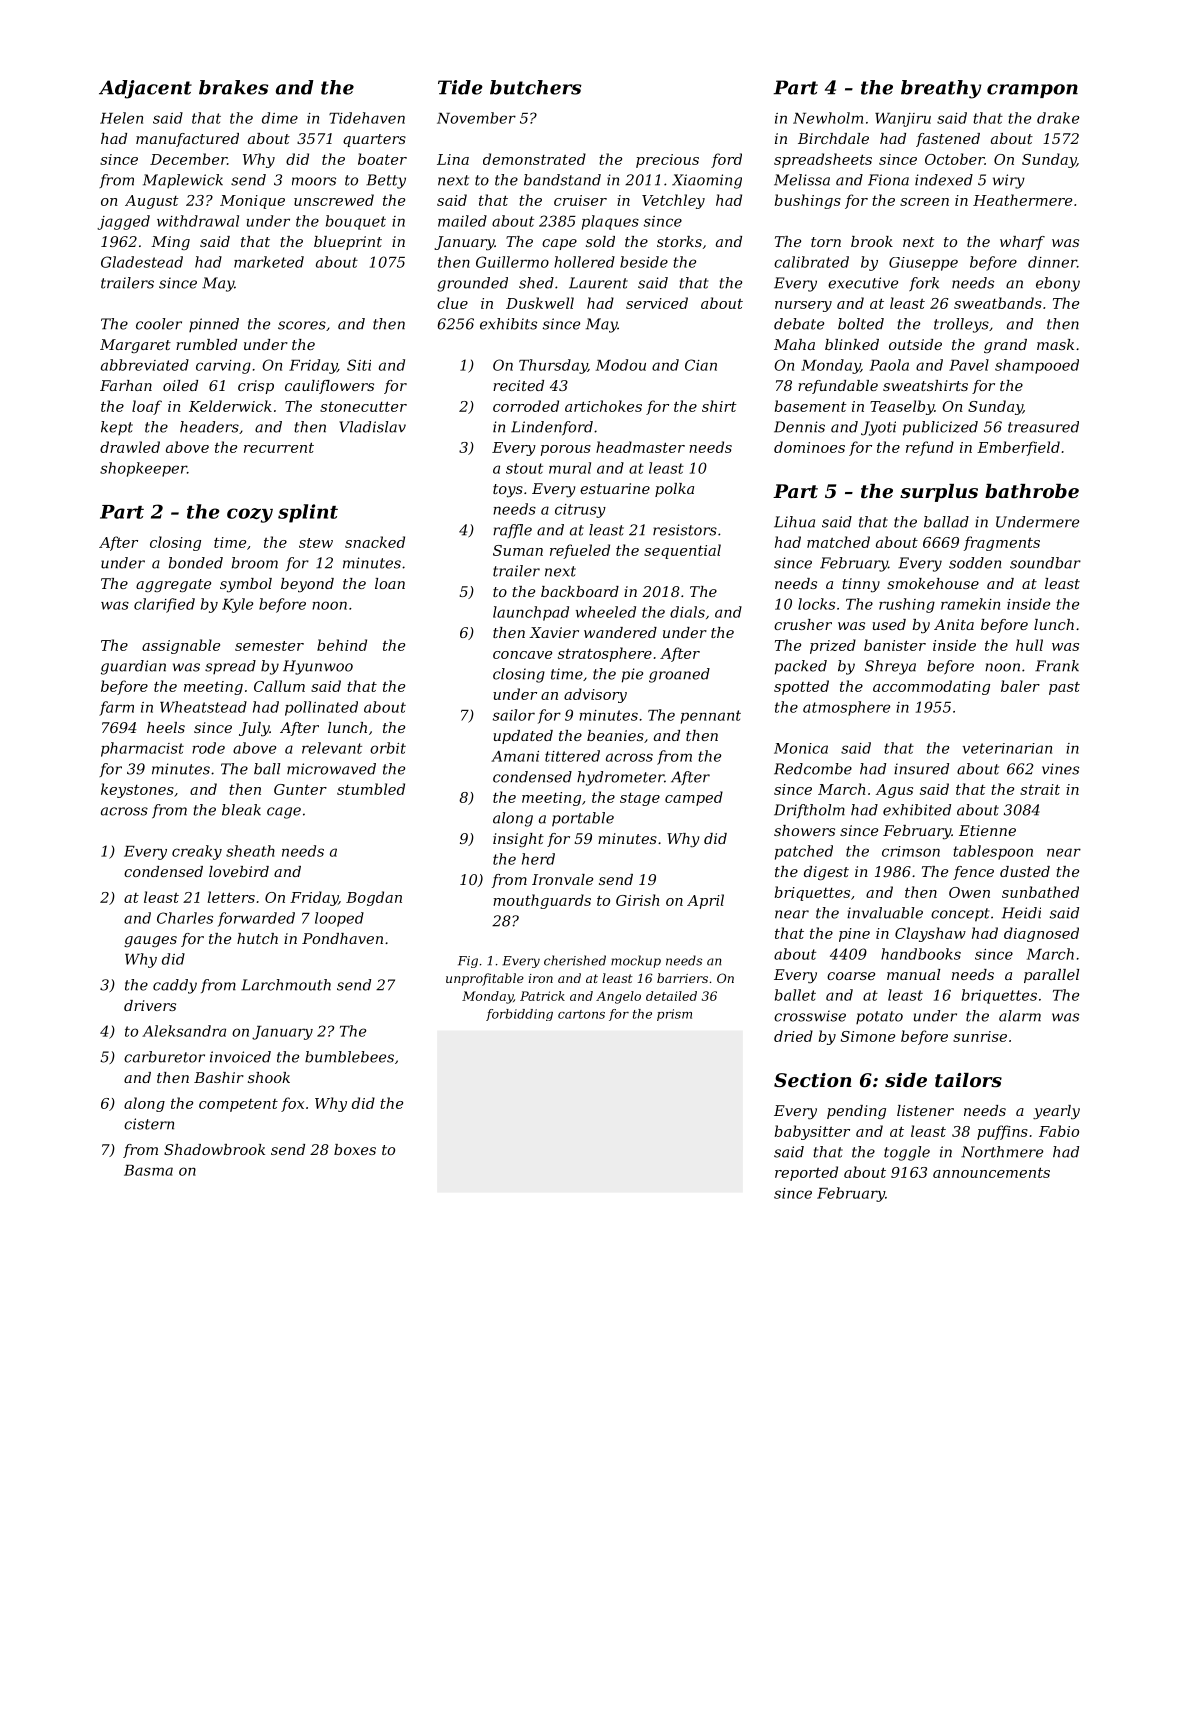  I want to click on wandered, so click(620, 632).
